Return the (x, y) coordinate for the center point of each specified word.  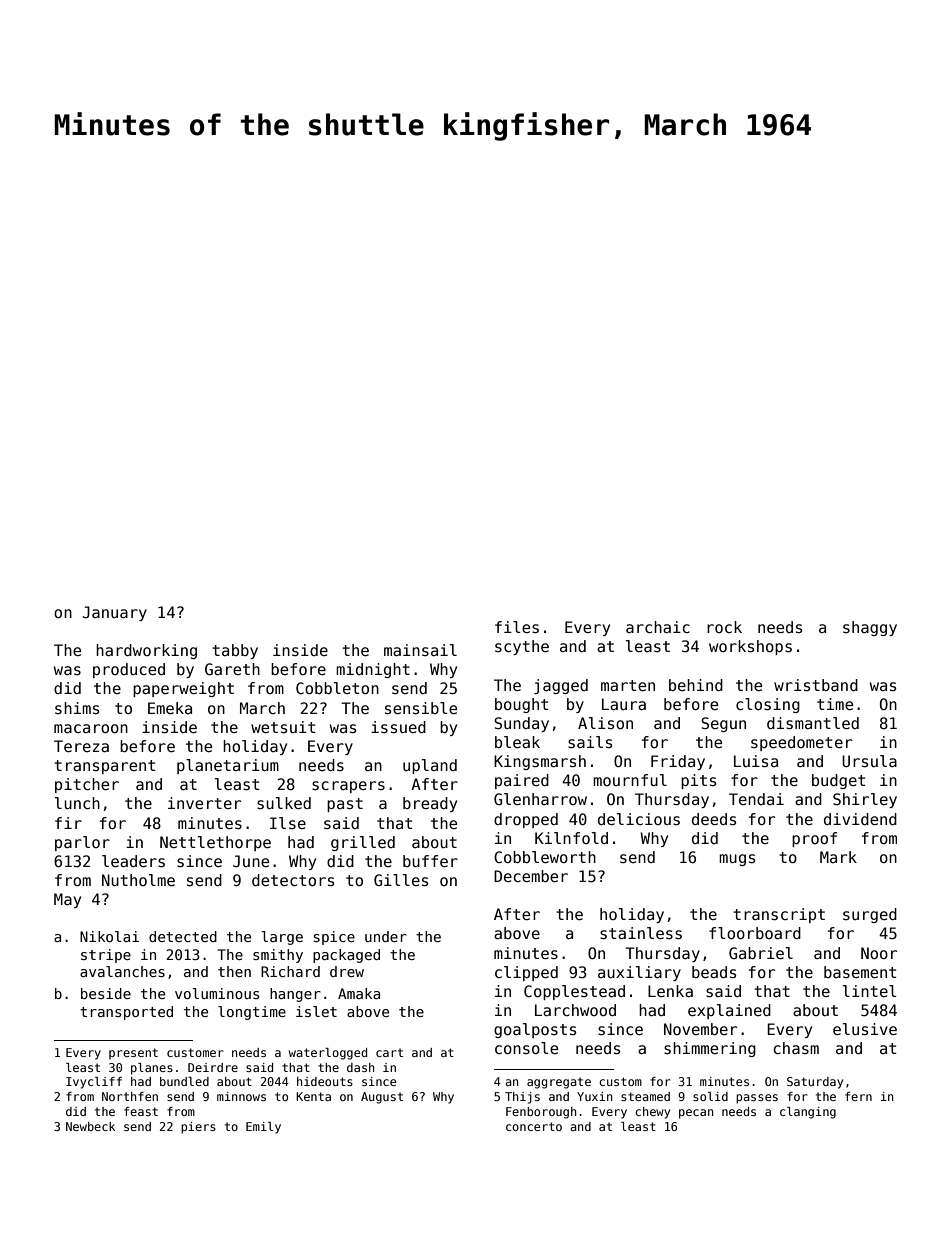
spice (334, 938)
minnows (241, 1096)
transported (126, 1013)
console (526, 1048)
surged (870, 915)
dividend (860, 819)
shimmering (710, 1049)
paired (522, 781)
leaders (133, 861)
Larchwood (575, 1010)
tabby (235, 651)
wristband (816, 685)
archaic (658, 627)
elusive (865, 1029)
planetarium (228, 766)
